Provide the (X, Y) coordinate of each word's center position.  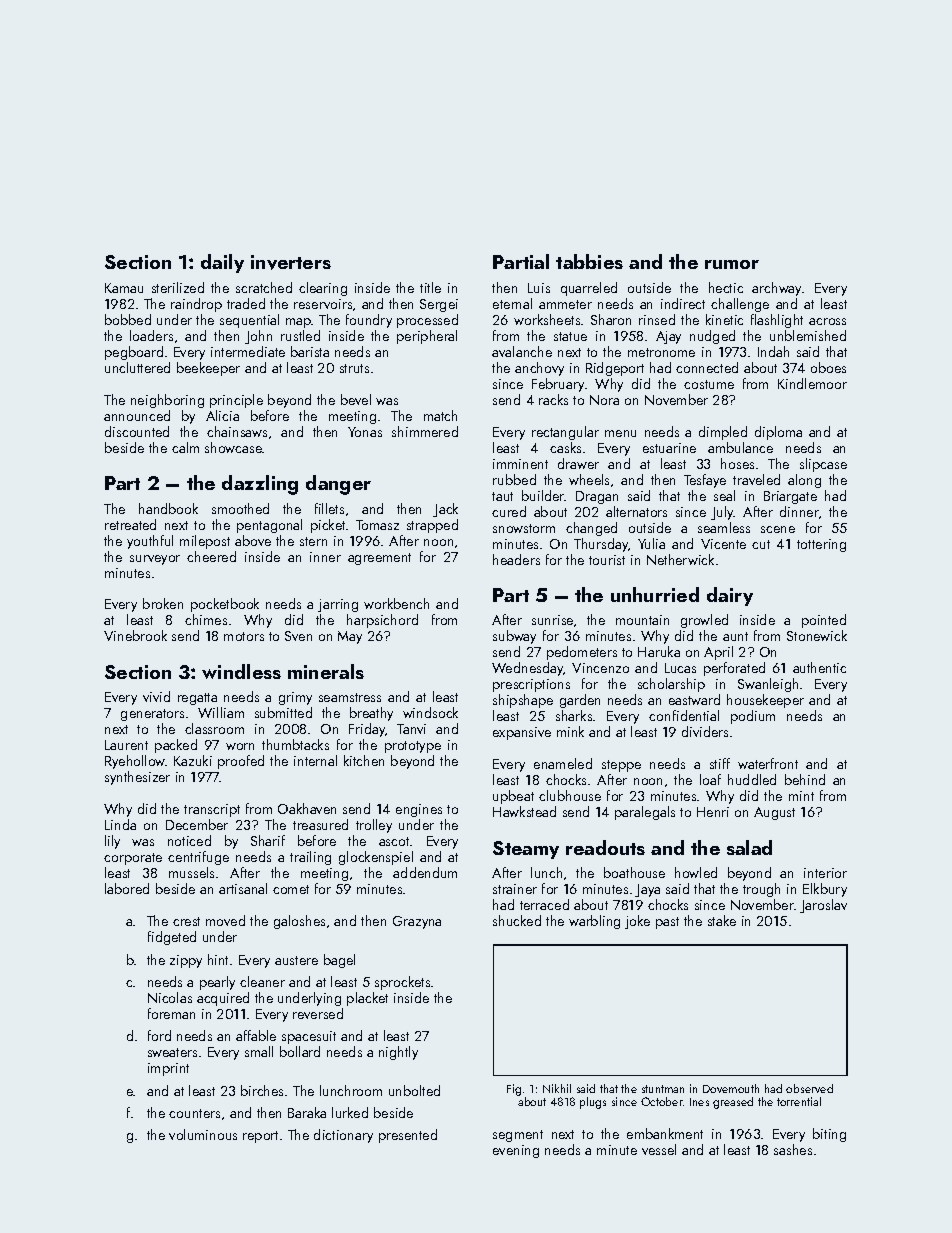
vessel (659, 1149)
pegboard (134, 353)
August (774, 813)
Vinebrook (135, 635)
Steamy (526, 850)
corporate (133, 859)
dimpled (723, 433)
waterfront (768, 763)
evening (516, 1151)
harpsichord (382, 621)
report (260, 1137)
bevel (356, 399)
